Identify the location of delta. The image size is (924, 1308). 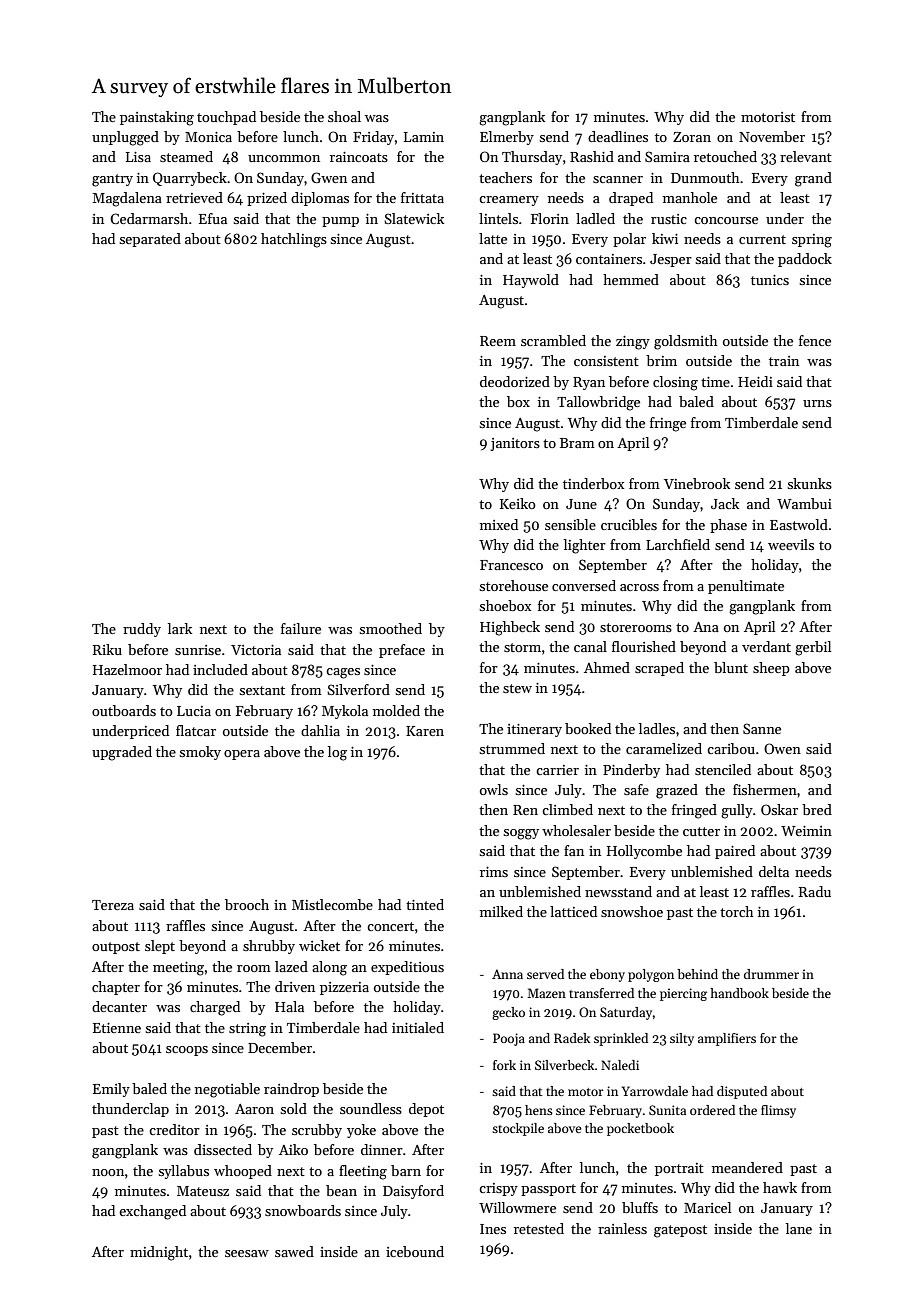
(774, 871).
